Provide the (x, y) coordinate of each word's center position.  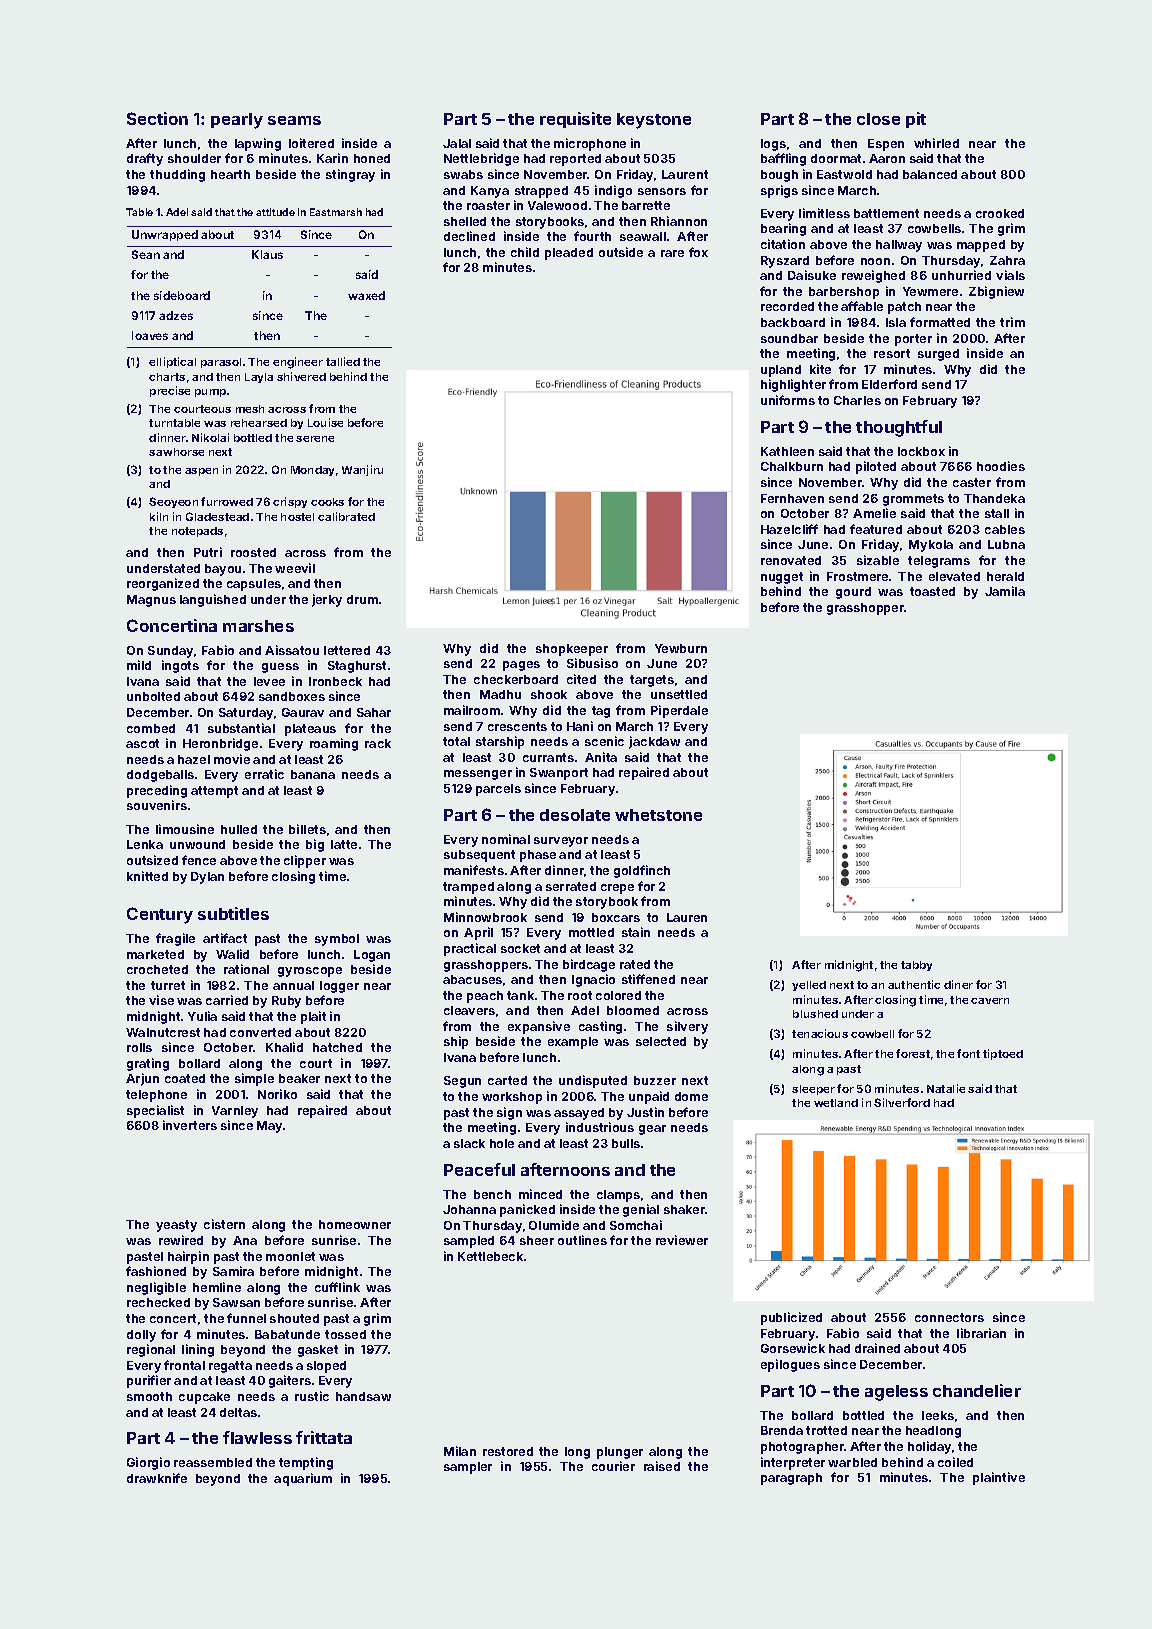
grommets (913, 500)
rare (672, 253)
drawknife (157, 1478)
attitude (275, 212)
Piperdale (679, 711)
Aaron (887, 158)
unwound (197, 844)
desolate (575, 815)
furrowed (227, 501)
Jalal (457, 143)
